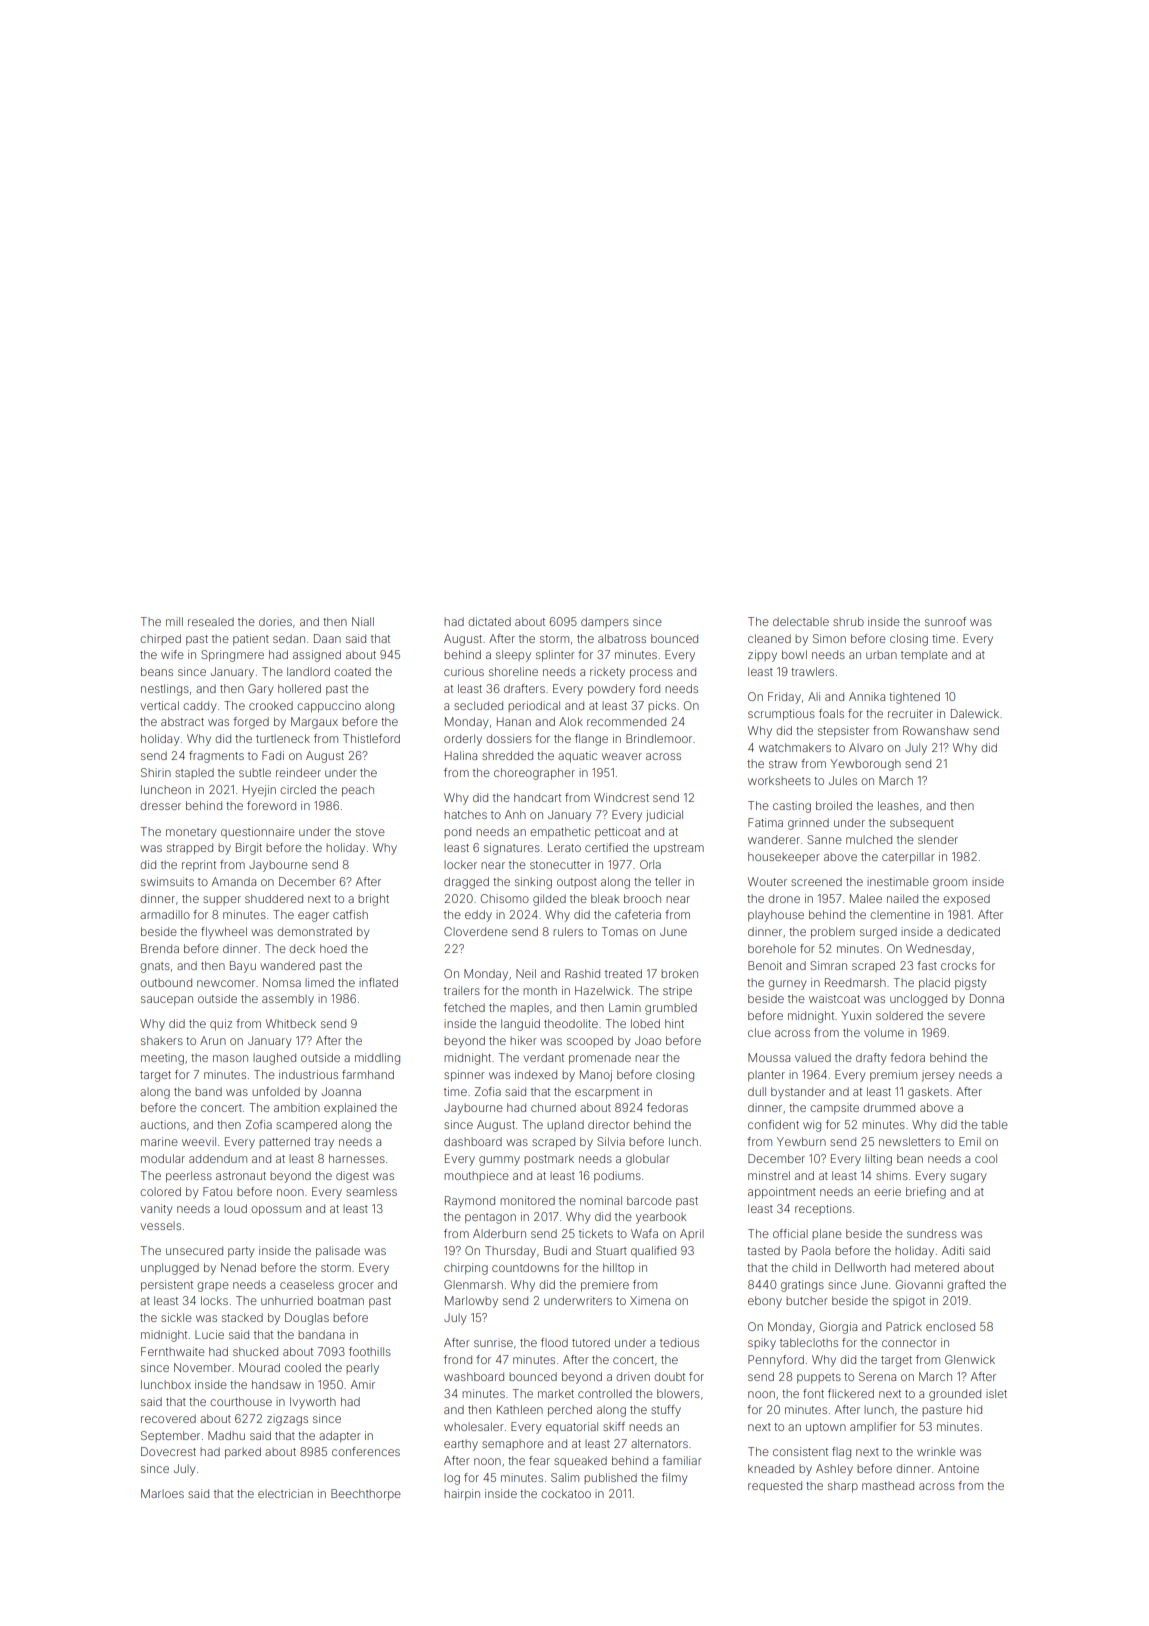  What do you see at coordinates (953, 1250) in the document?
I see `Aditi` at bounding box center [953, 1250].
